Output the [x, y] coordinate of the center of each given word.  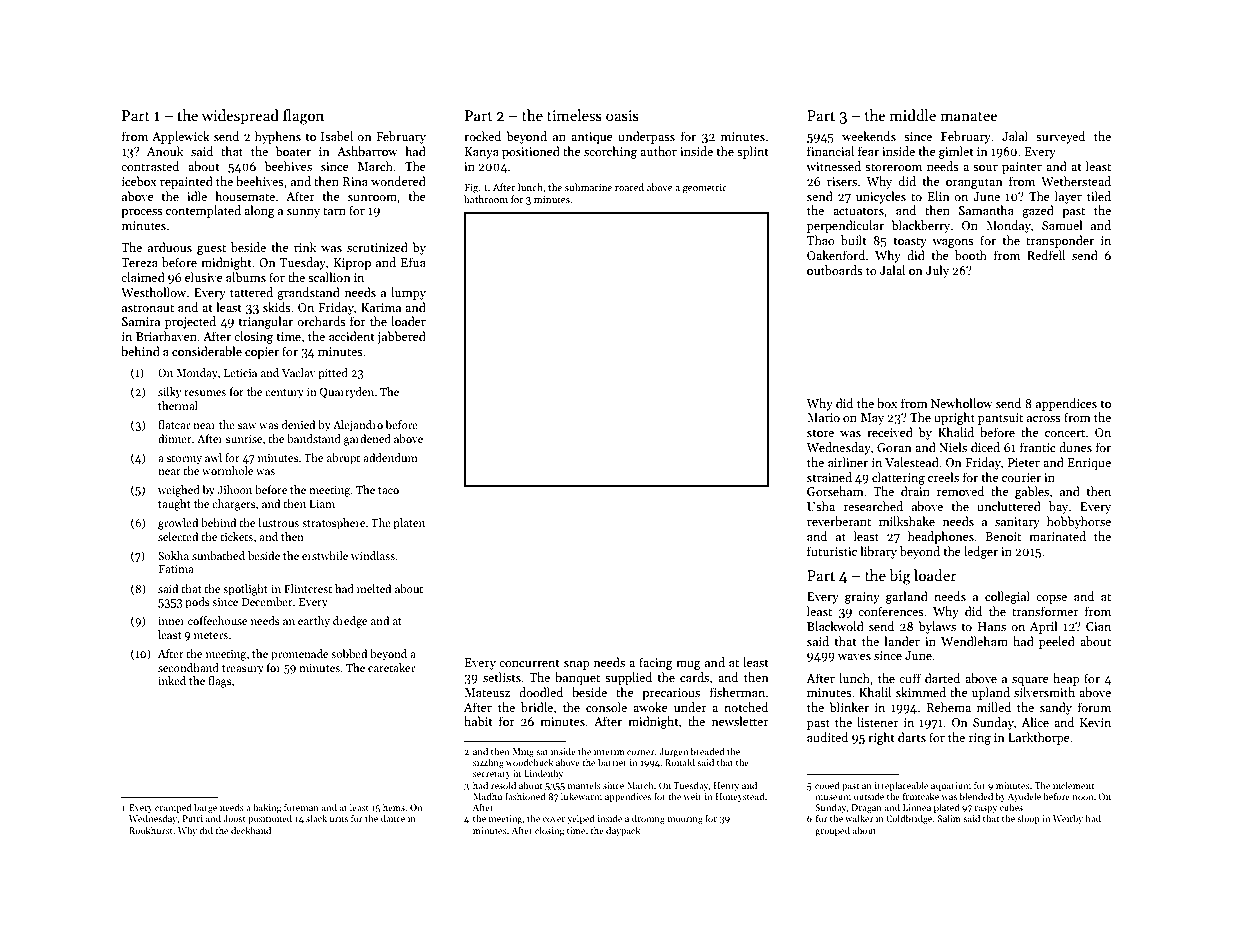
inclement [1073, 785]
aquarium [951, 786]
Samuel [1062, 225]
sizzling [488, 763]
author [658, 151]
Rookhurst [151, 830]
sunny [303, 213]
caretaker [391, 667]
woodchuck [529, 762]
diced [985, 447]
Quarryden [347, 393]
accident [352, 336]
